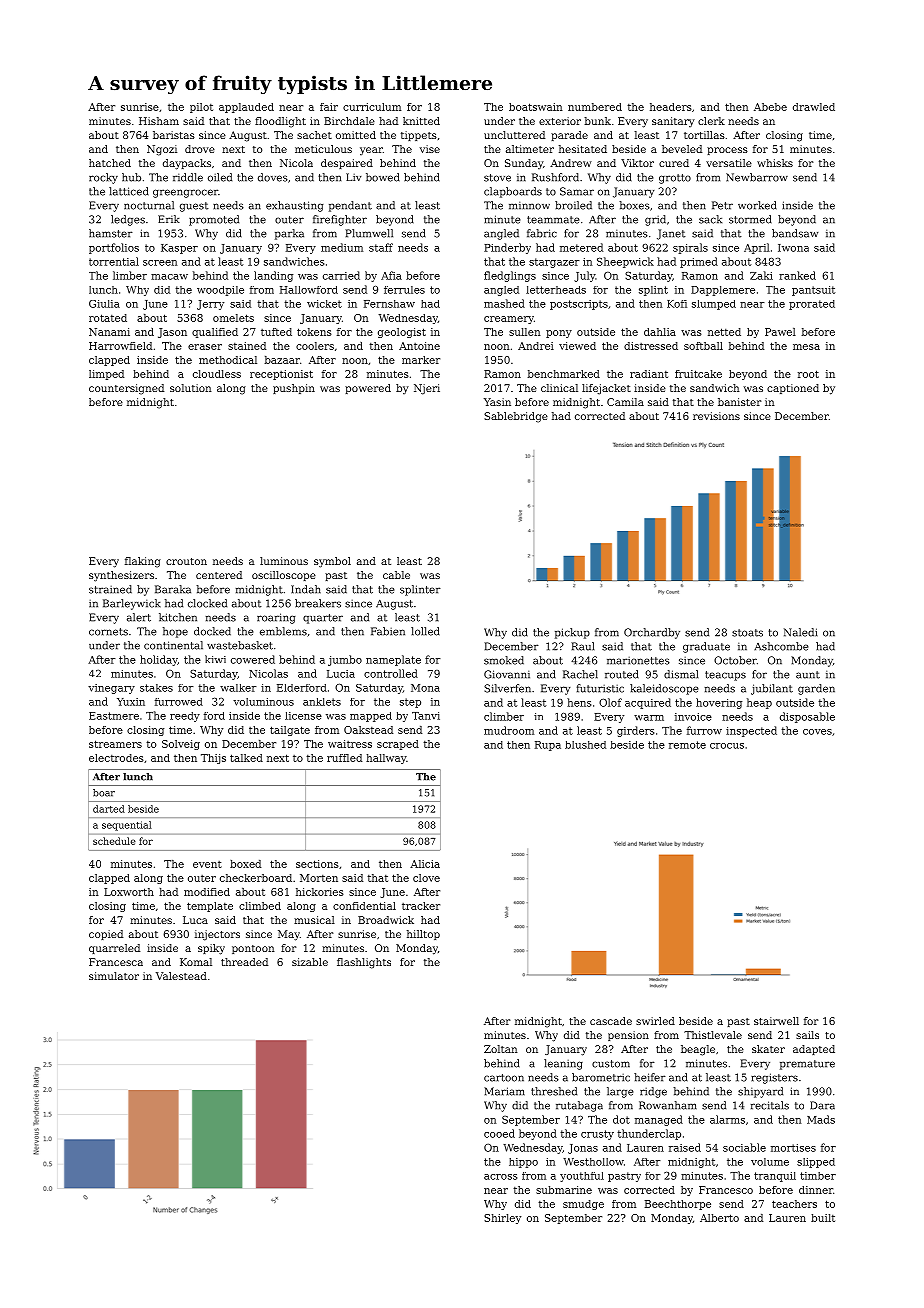  What do you see at coordinates (812, 305) in the screenshot?
I see `prorated` at bounding box center [812, 305].
